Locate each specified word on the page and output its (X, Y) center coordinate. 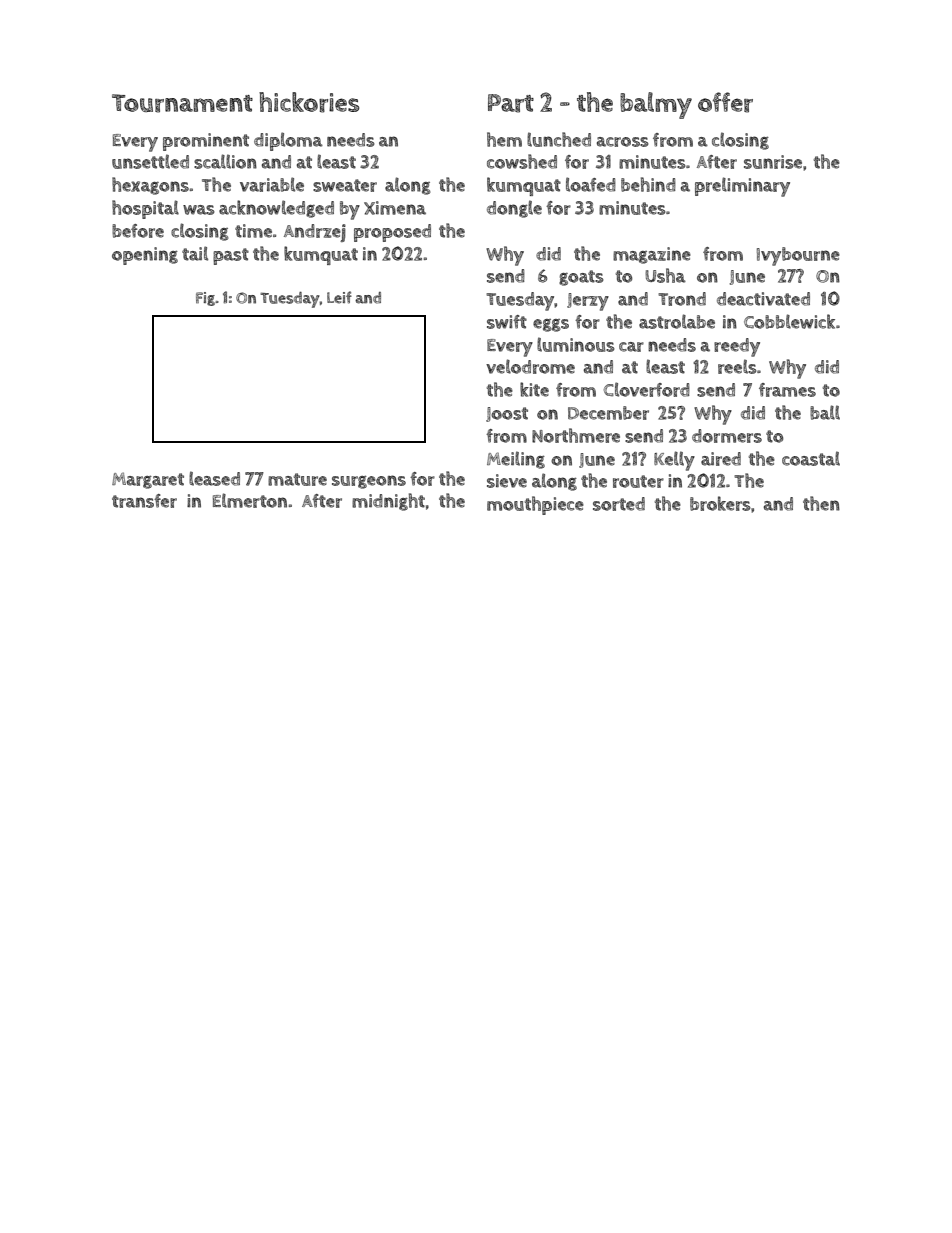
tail (195, 253)
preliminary (742, 187)
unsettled (150, 161)
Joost (507, 414)
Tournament (182, 103)
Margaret (148, 480)
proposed (392, 233)
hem (504, 139)
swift (507, 322)
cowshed (522, 161)
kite (534, 389)
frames (787, 390)
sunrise (773, 162)
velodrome (530, 366)
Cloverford (647, 389)
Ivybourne (798, 256)
